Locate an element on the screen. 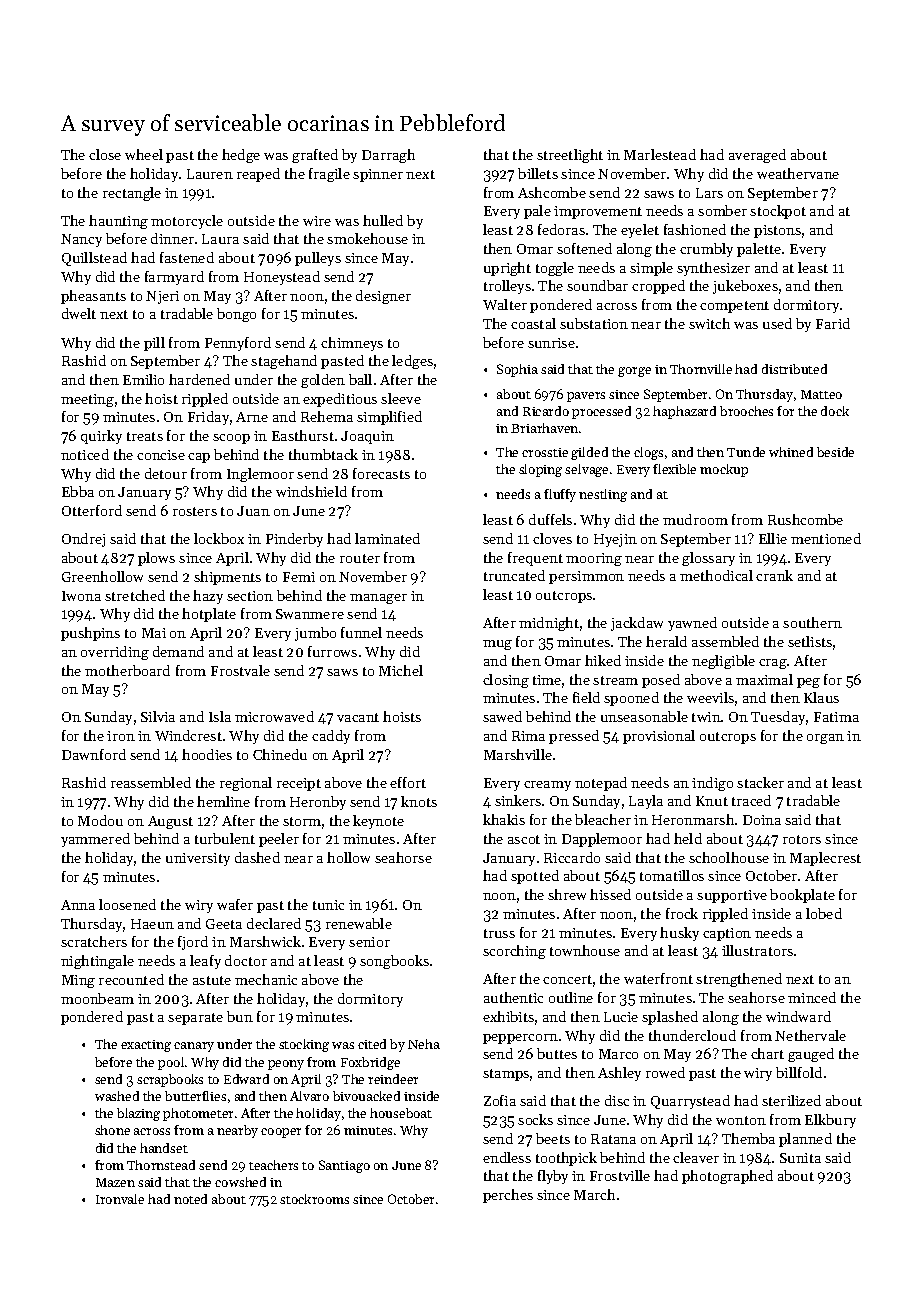 The height and width of the screenshot is (1308, 924). mudroom is located at coordinates (695, 519).
